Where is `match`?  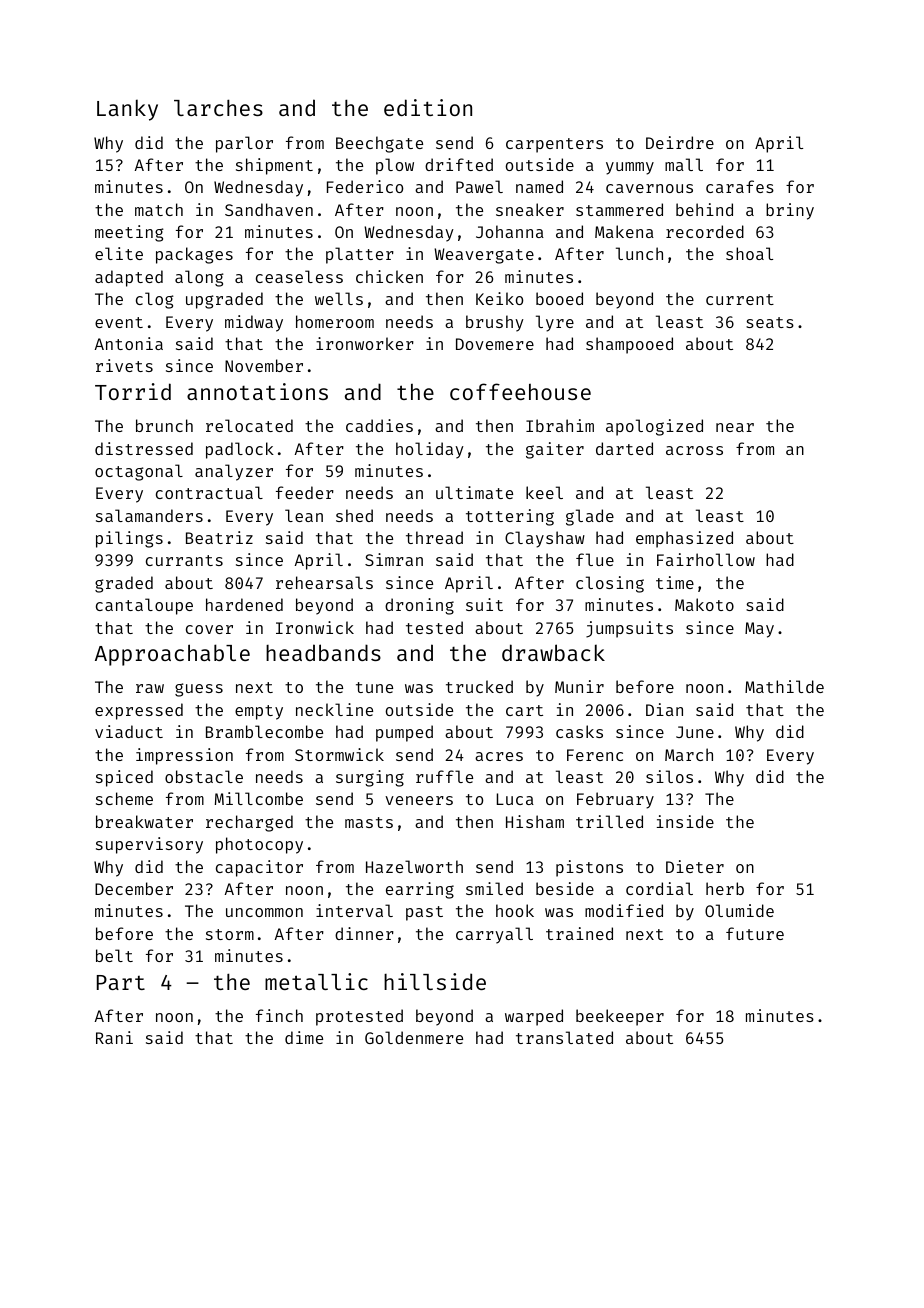 match is located at coordinates (159, 209).
